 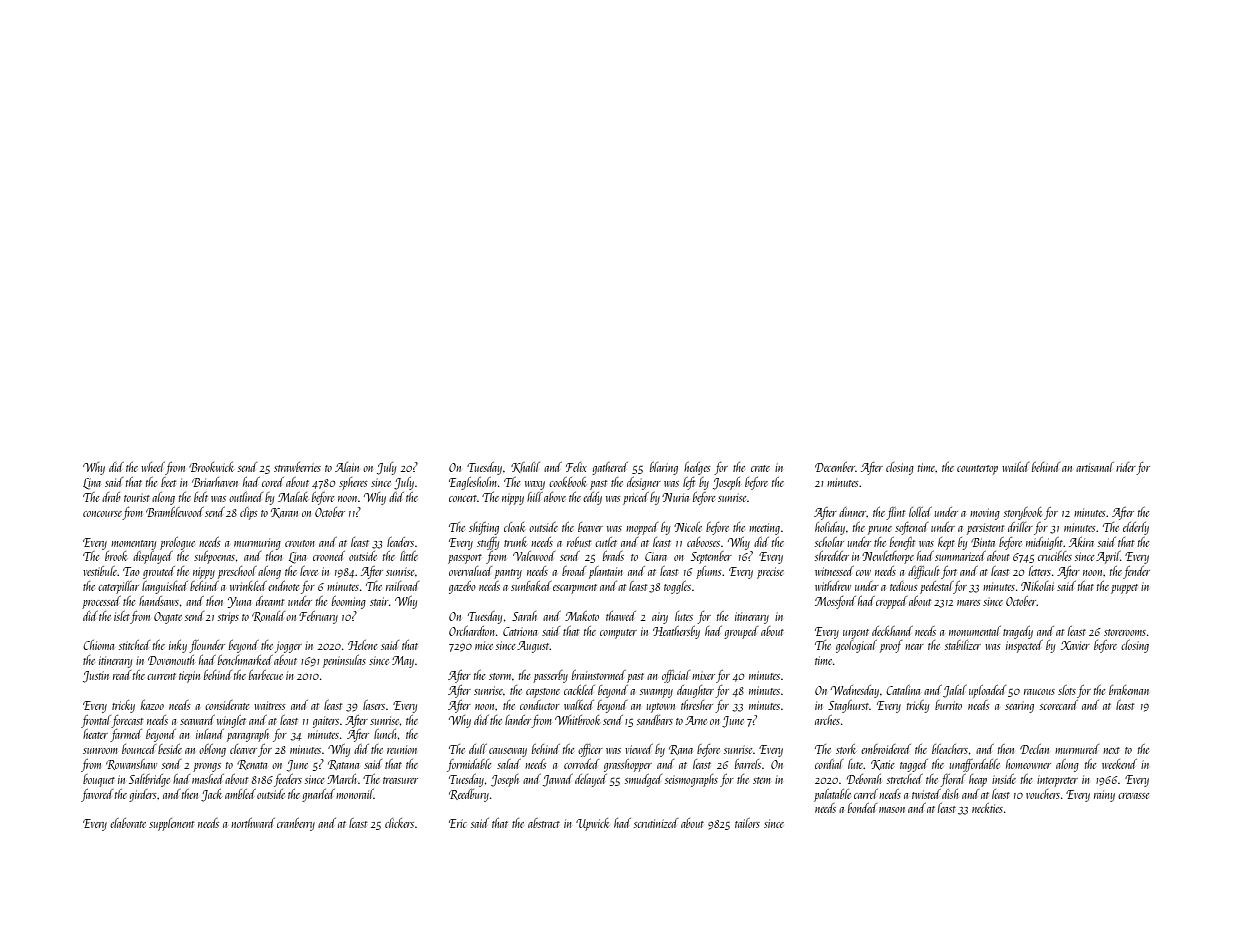 I want to click on supplement, so click(x=171, y=824).
